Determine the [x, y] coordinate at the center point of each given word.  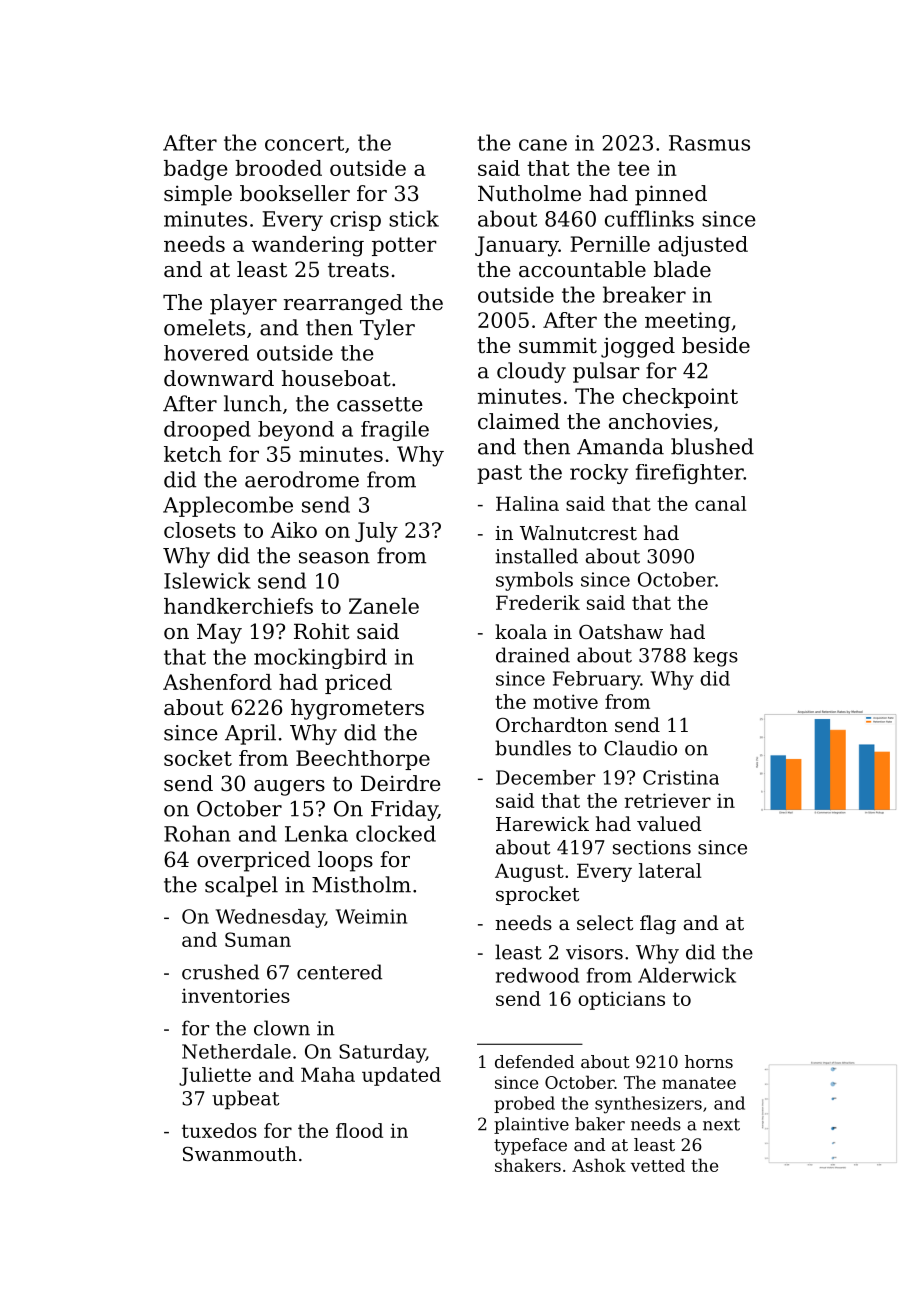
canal [720, 503]
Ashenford [217, 682]
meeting [688, 322]
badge [196, 170]
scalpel [241, 886]
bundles [533, 748]
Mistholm [361, 884]
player [243, 304]
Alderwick [687, 975]
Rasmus [709, 143]
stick [414, 218]
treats [358, 270]
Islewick [207, 580]
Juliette [215, 1076]
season [334, 558]
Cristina [681, 777]
